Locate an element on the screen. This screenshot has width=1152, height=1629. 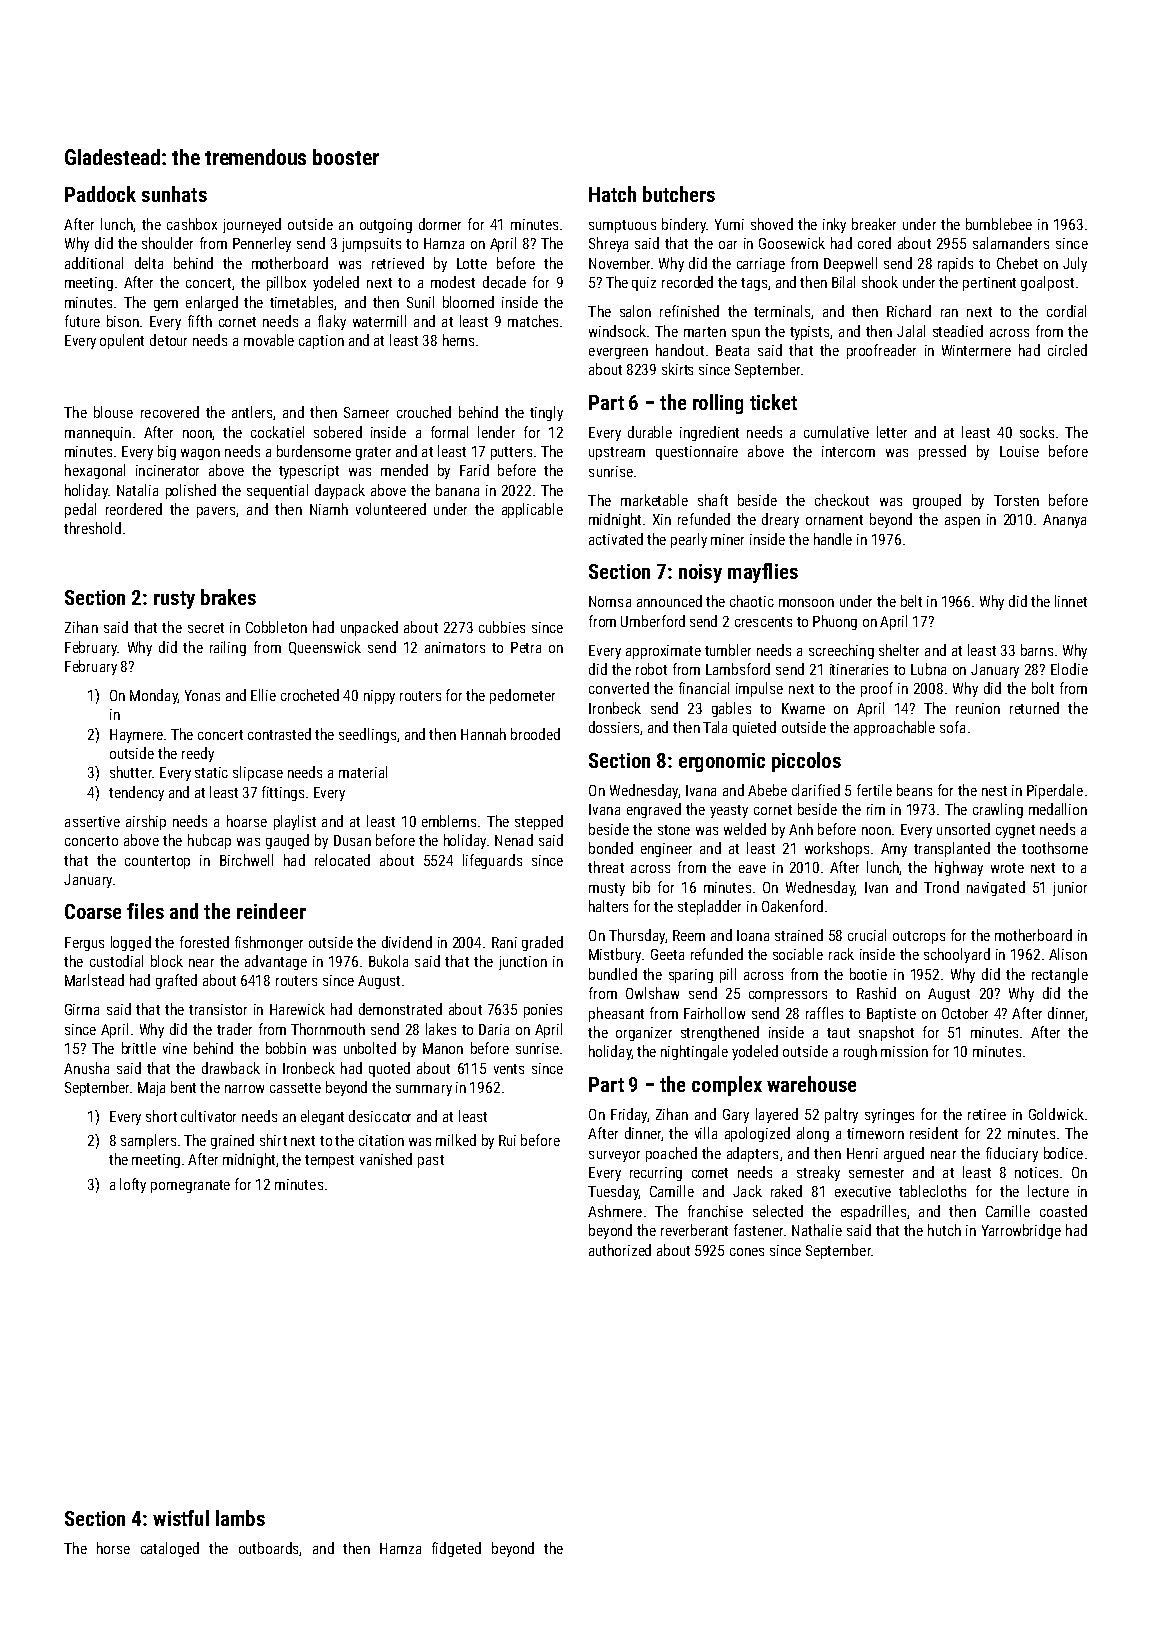
banana is located at coordinates (457, 490).
